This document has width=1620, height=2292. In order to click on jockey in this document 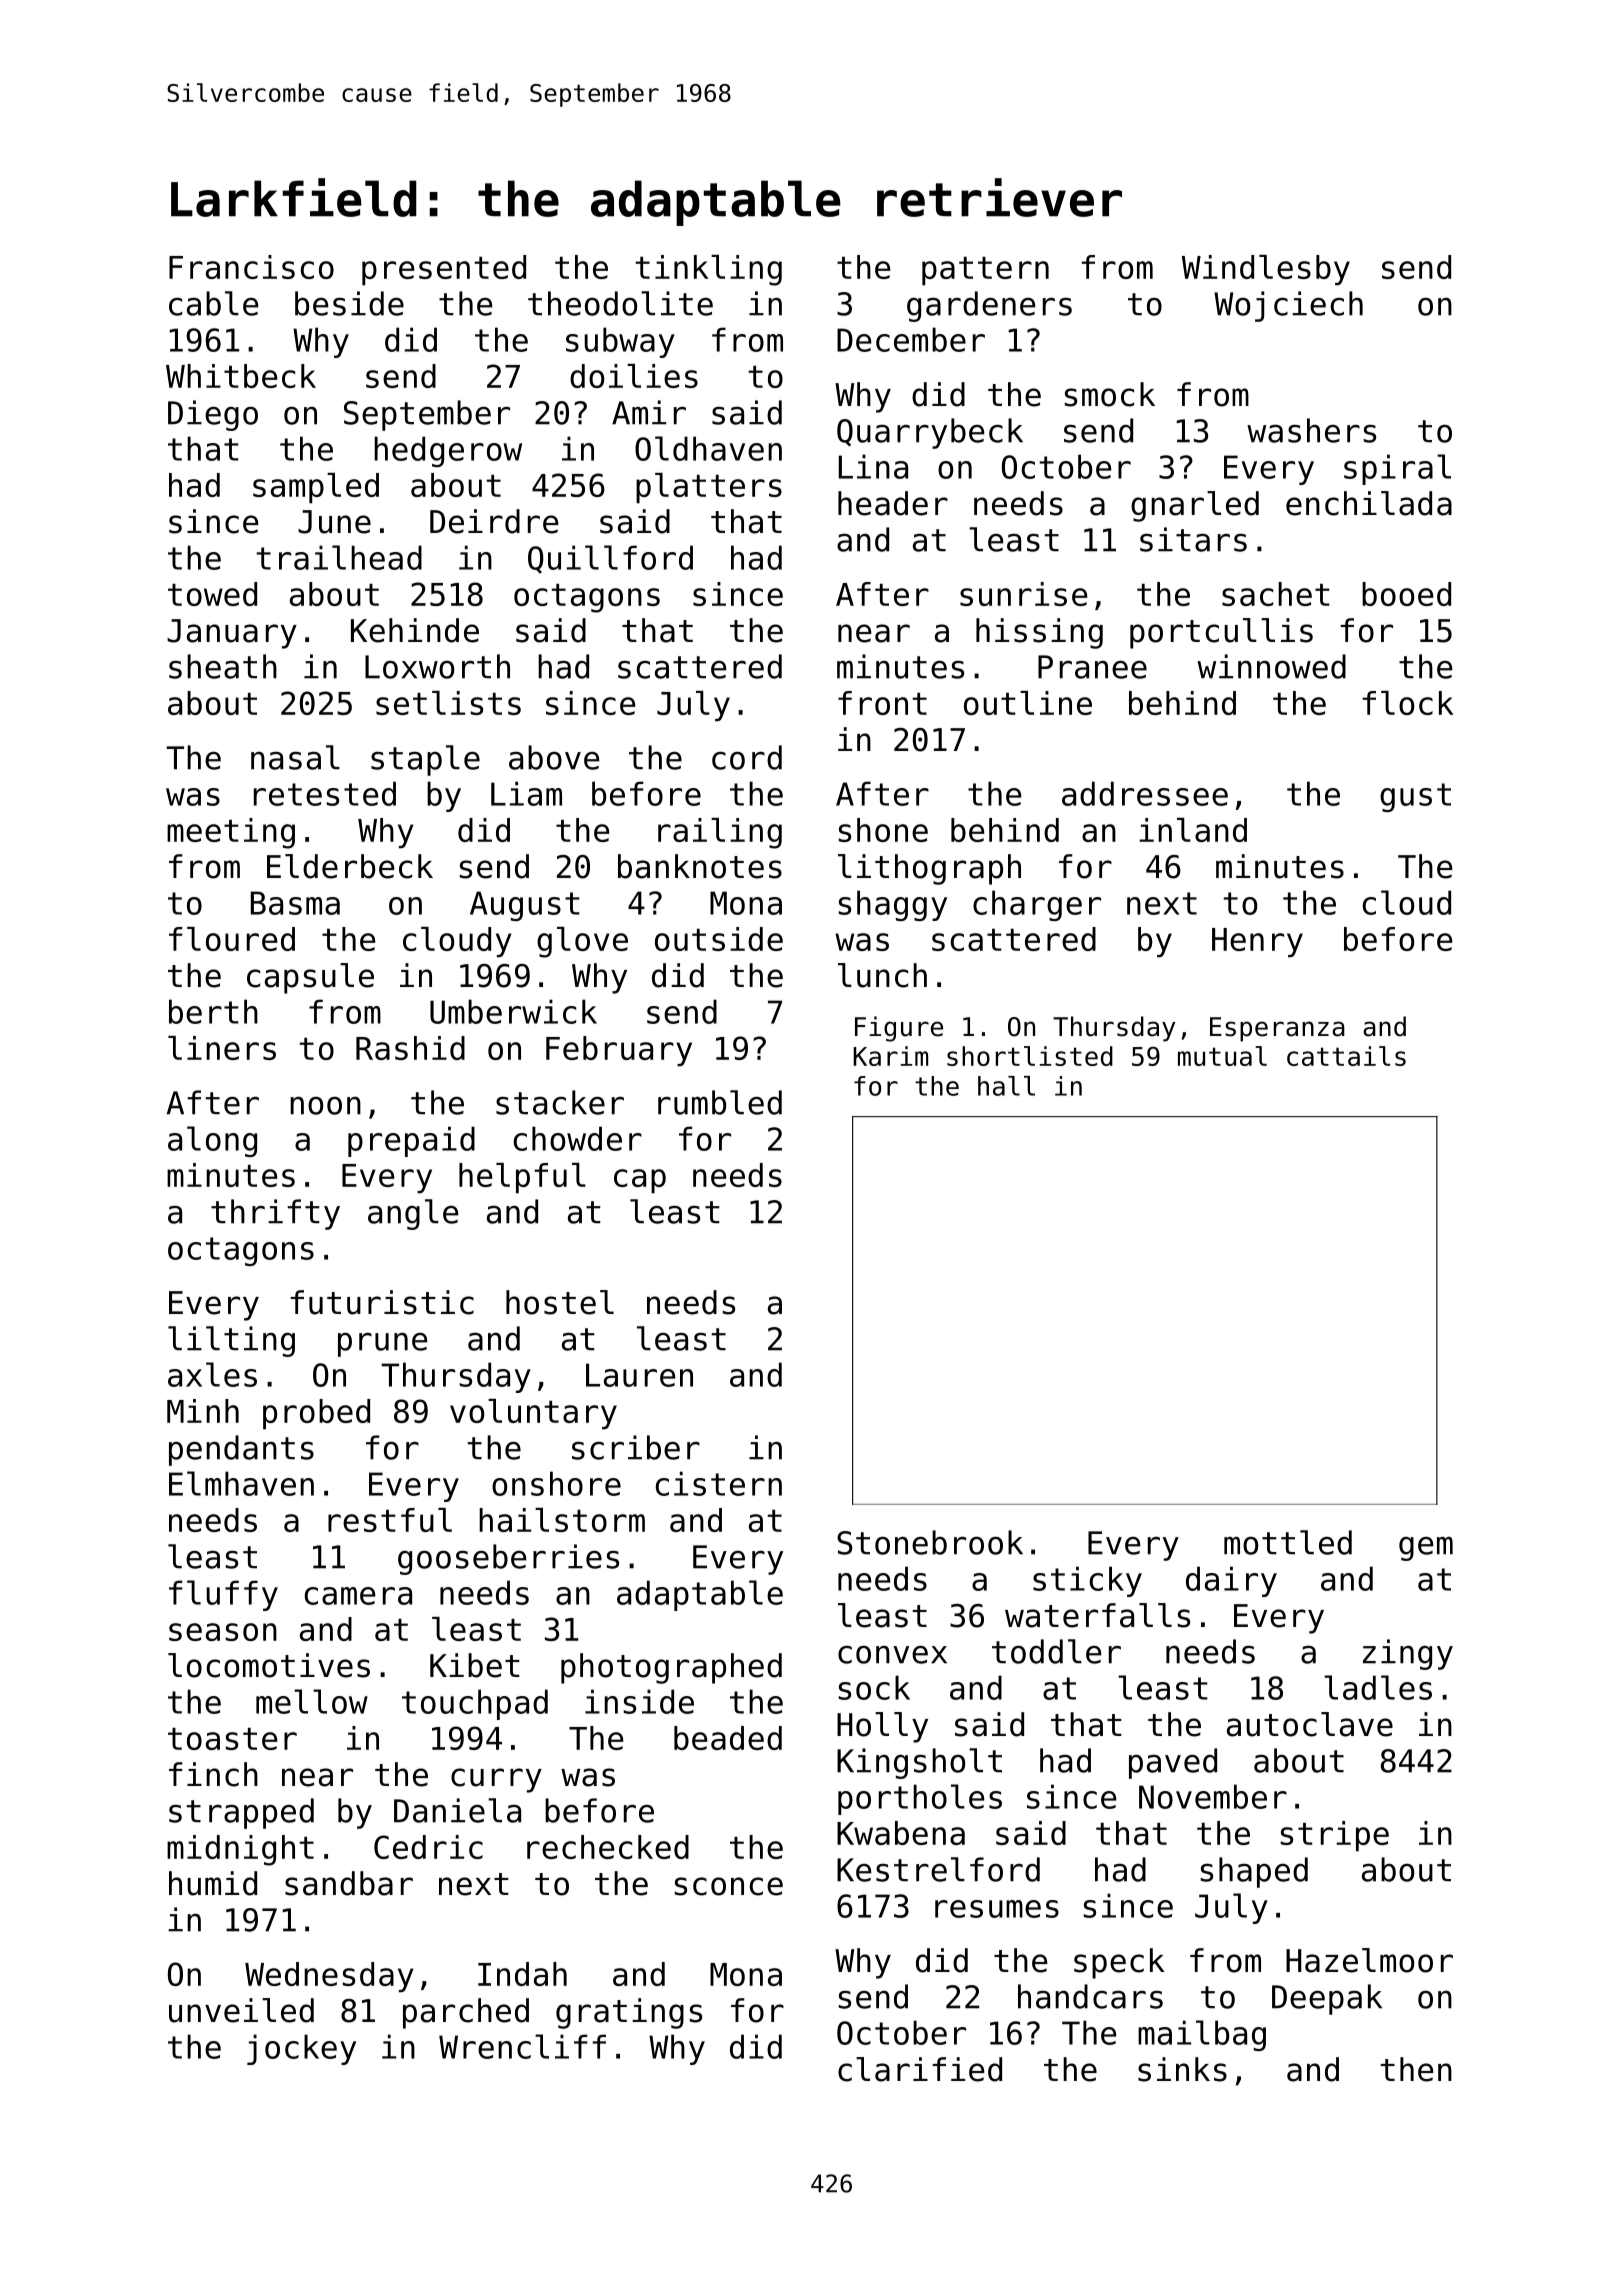, I will do `click(301, 2049)`.
